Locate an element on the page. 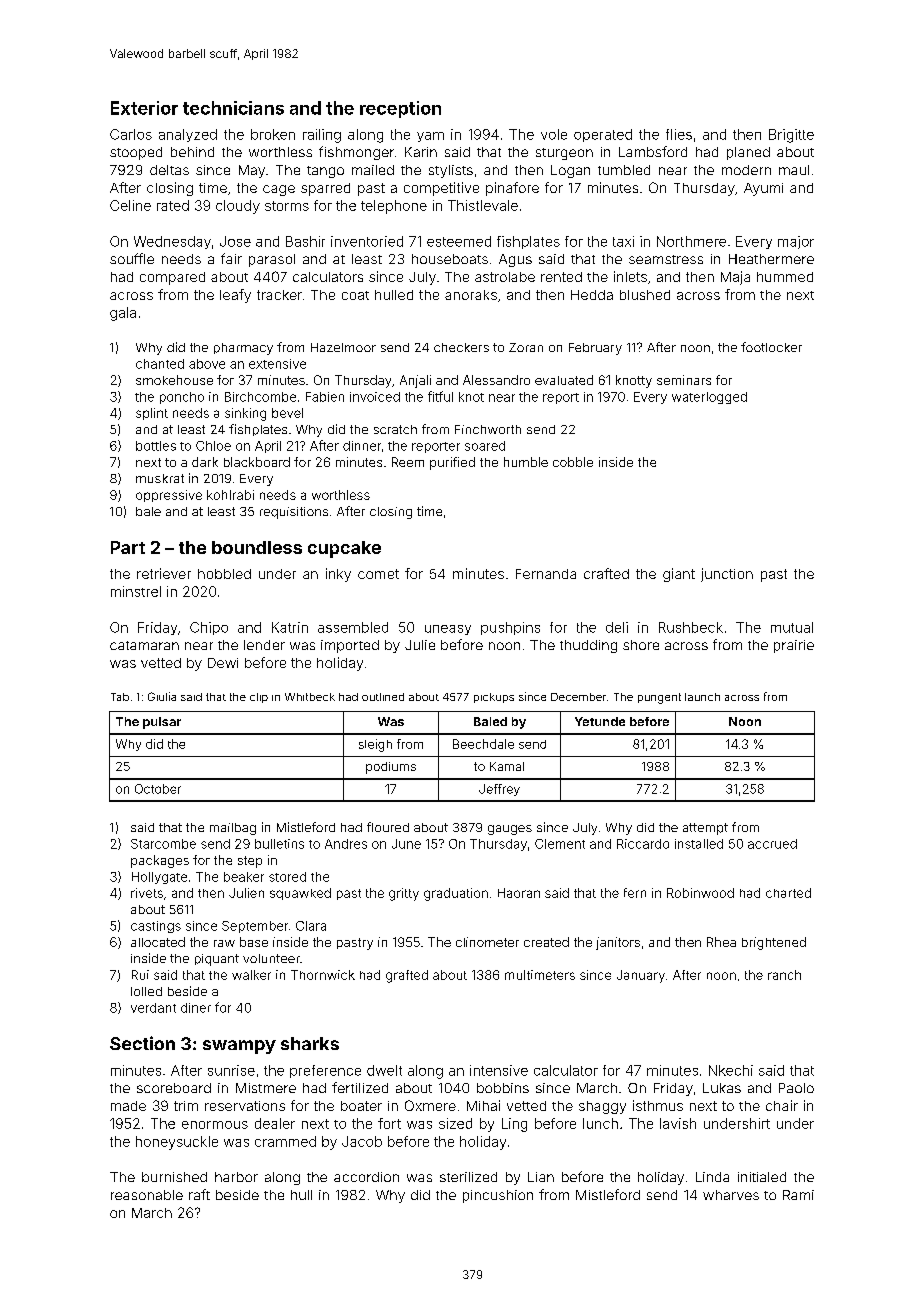 The width and height of the page is (924, 1314). Northmere is located at coordinates (691, 241).
